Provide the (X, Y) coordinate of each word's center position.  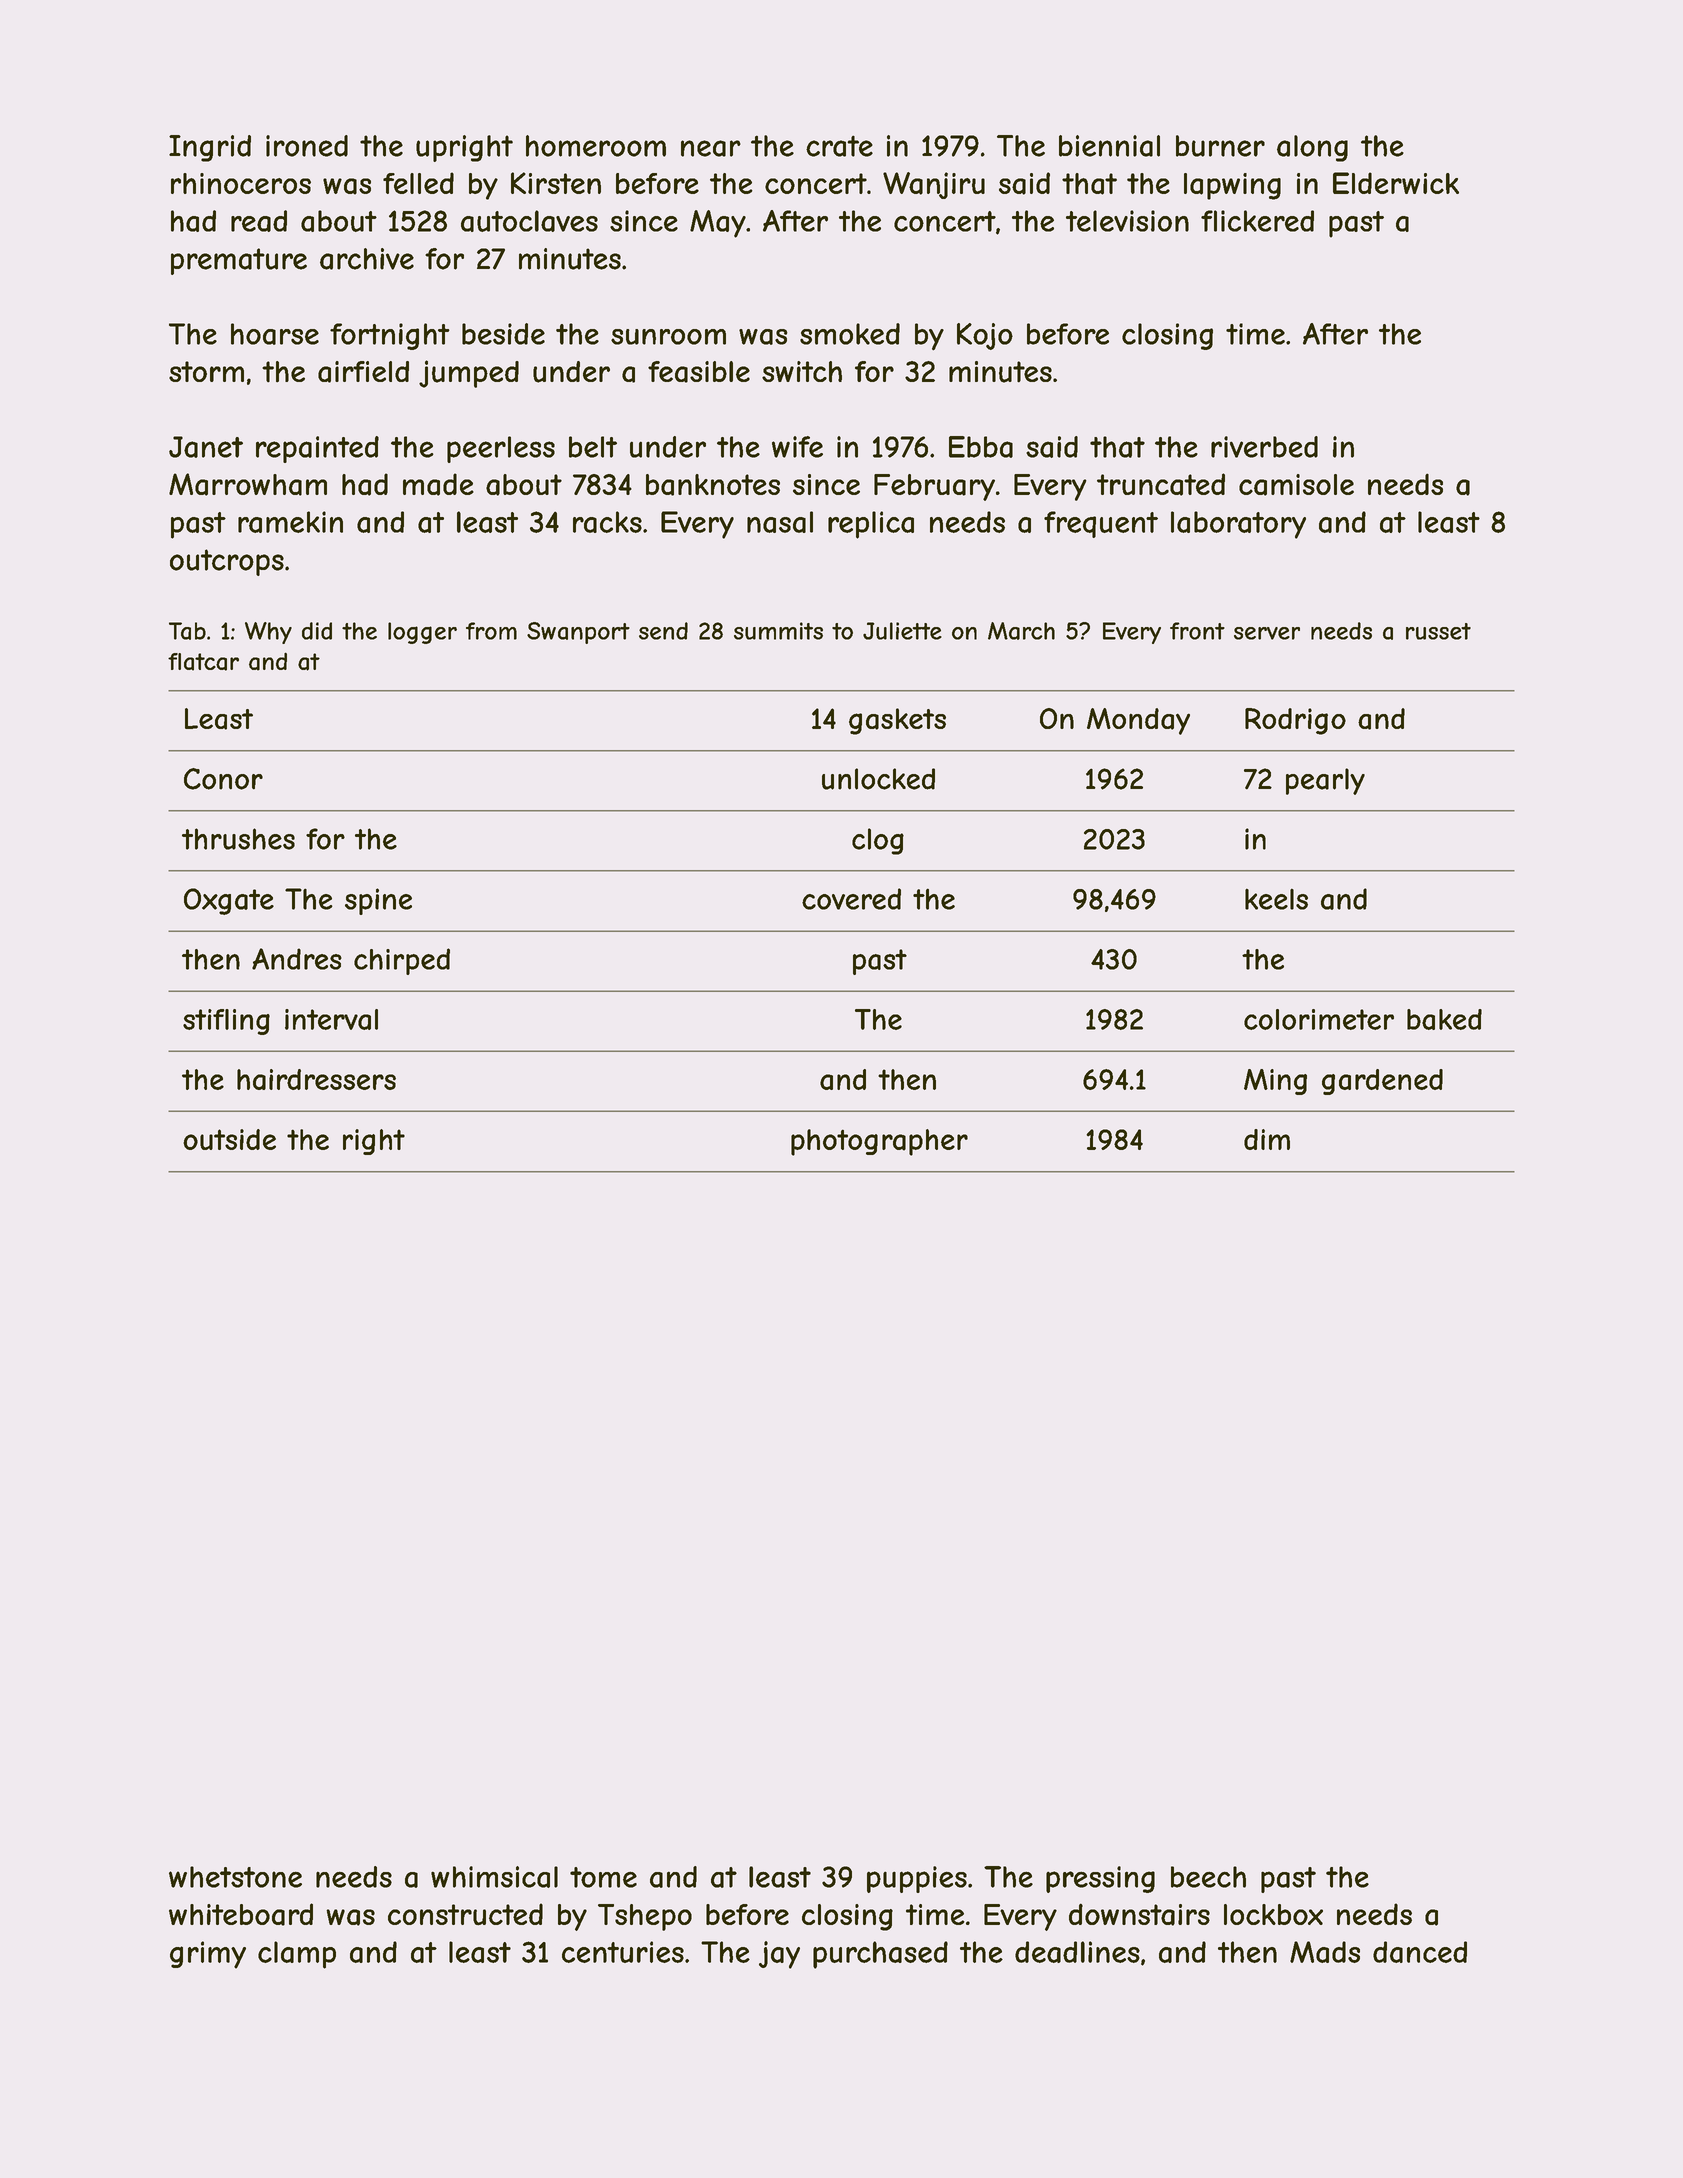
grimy (208, 1955)
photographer (879, 1142)
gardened (1382, 1082)
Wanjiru (934, 185)
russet (1438, 631)
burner (1220, 146)
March (1021, 631)
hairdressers (316, 1079)
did (317, 631)
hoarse (275, 334)
